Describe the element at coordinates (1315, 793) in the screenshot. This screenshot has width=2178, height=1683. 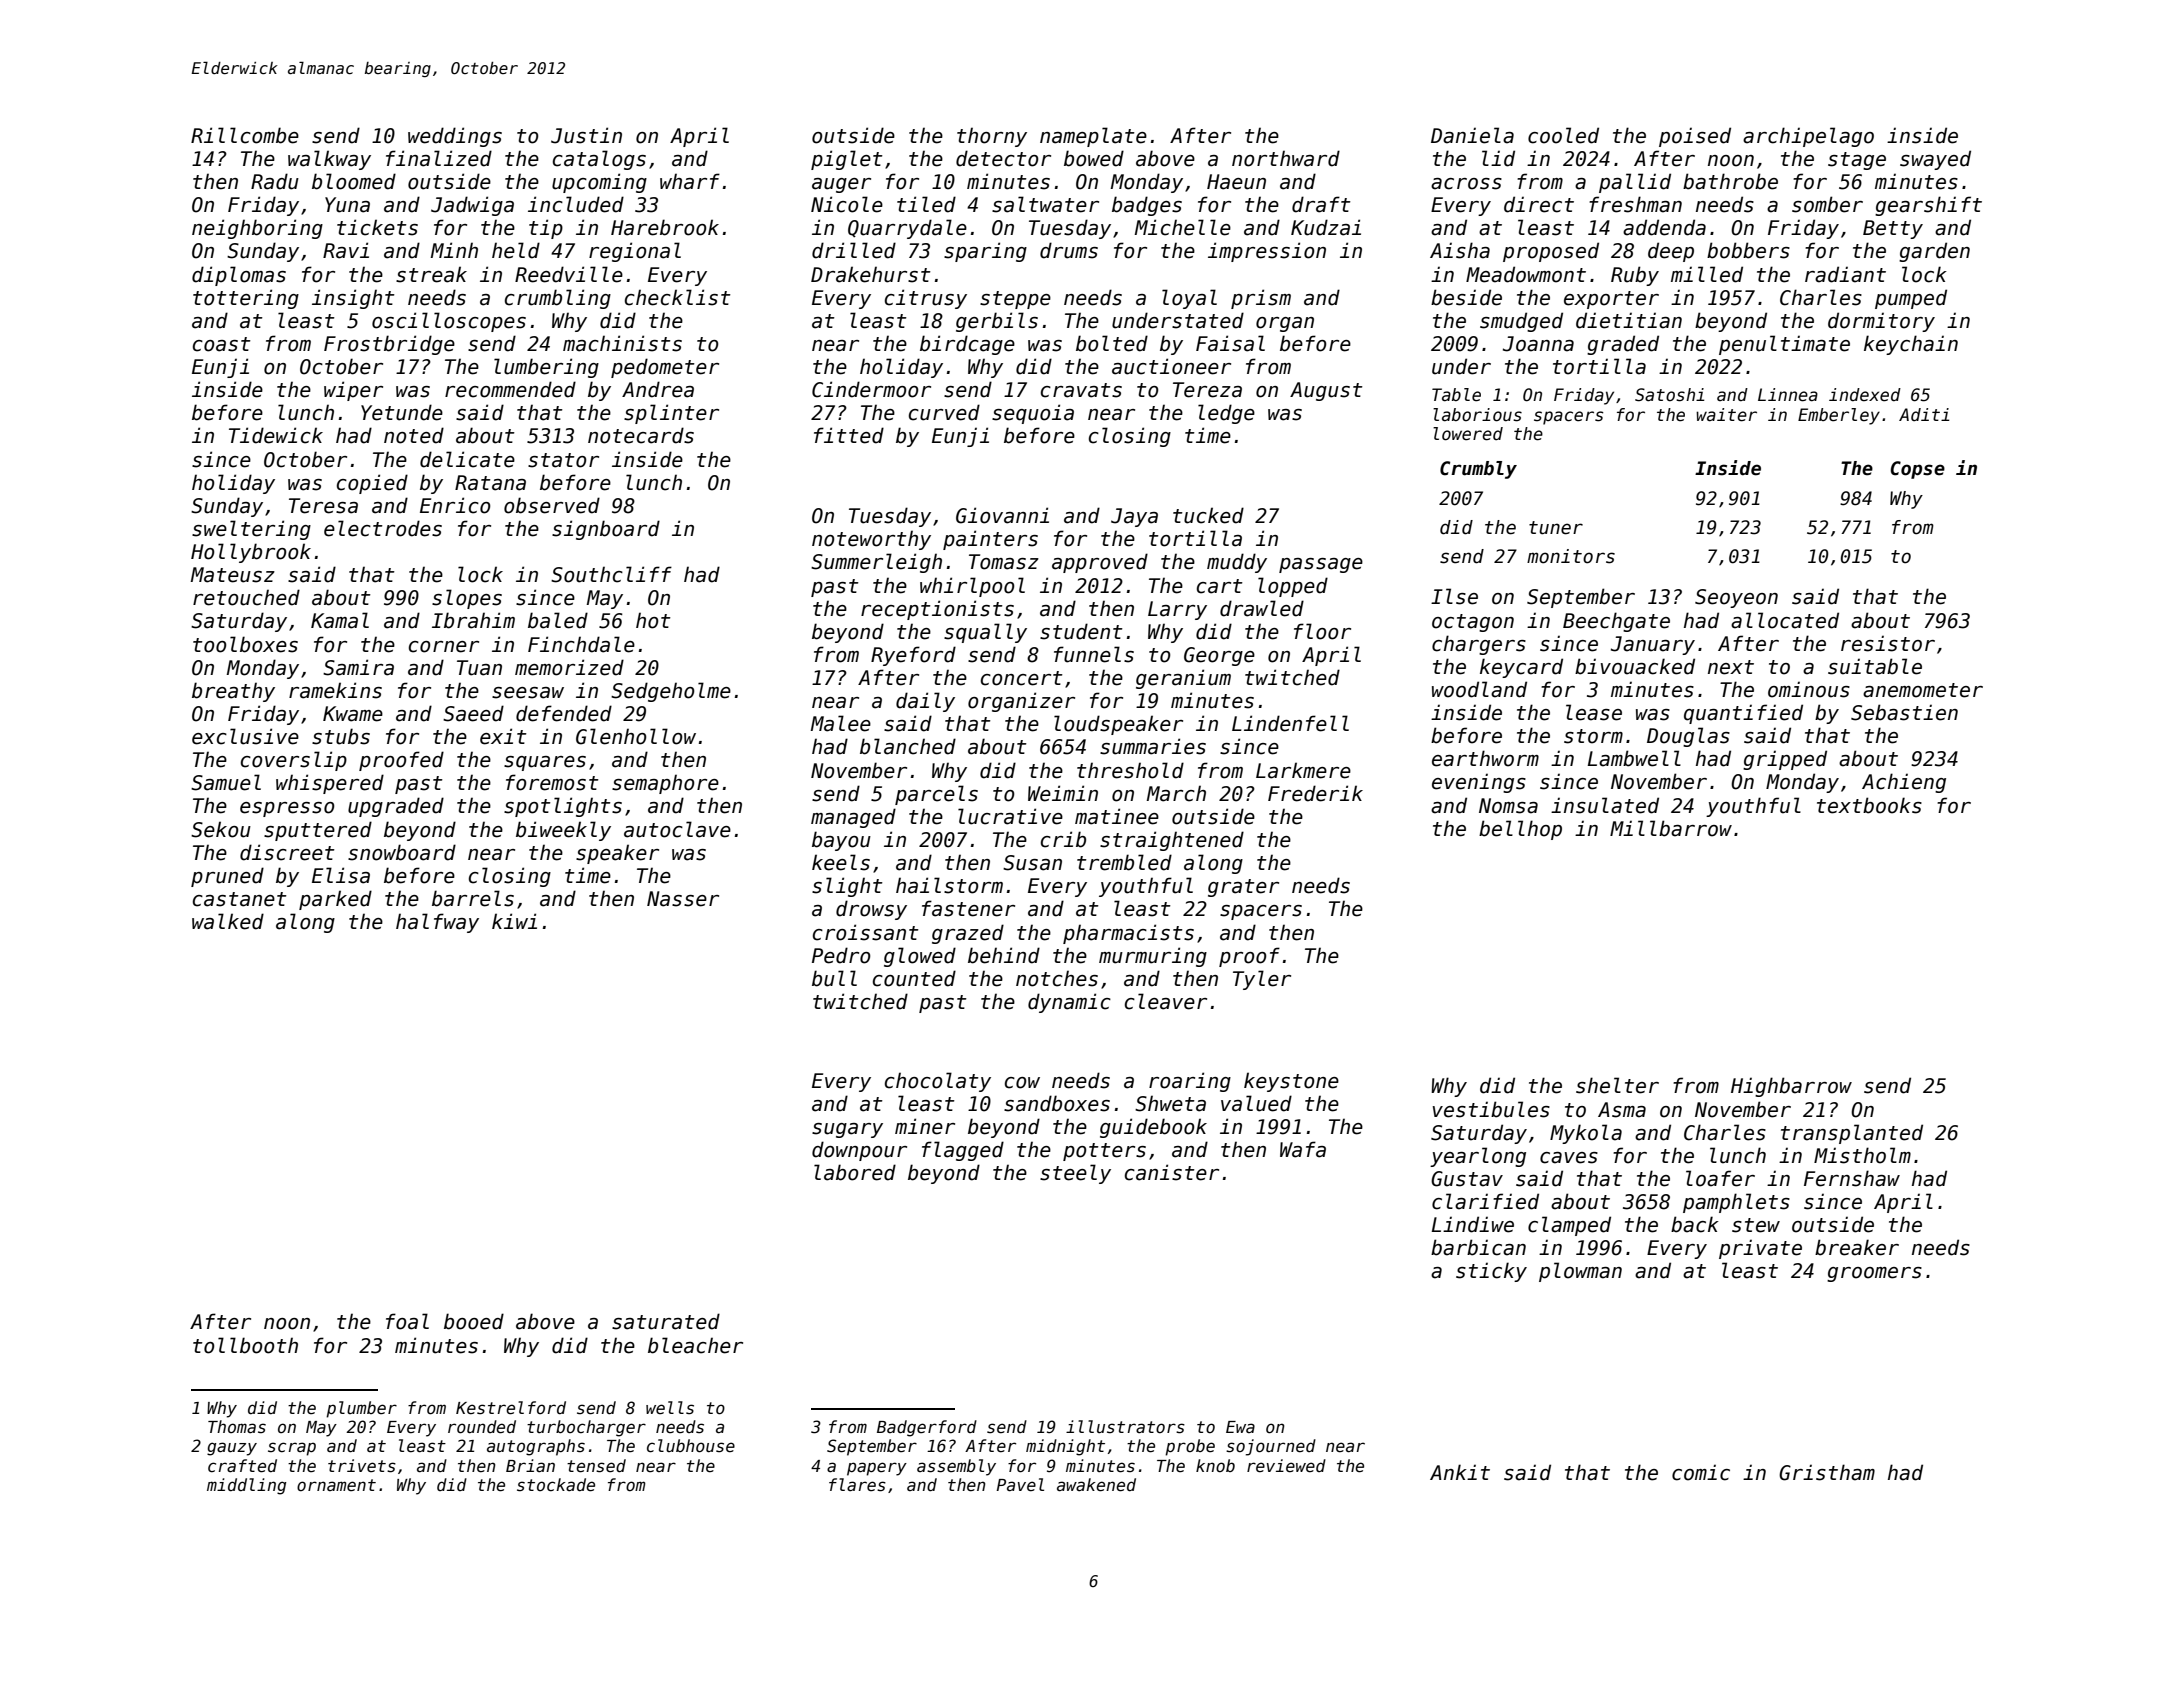
I see `Frederik` at that location.
